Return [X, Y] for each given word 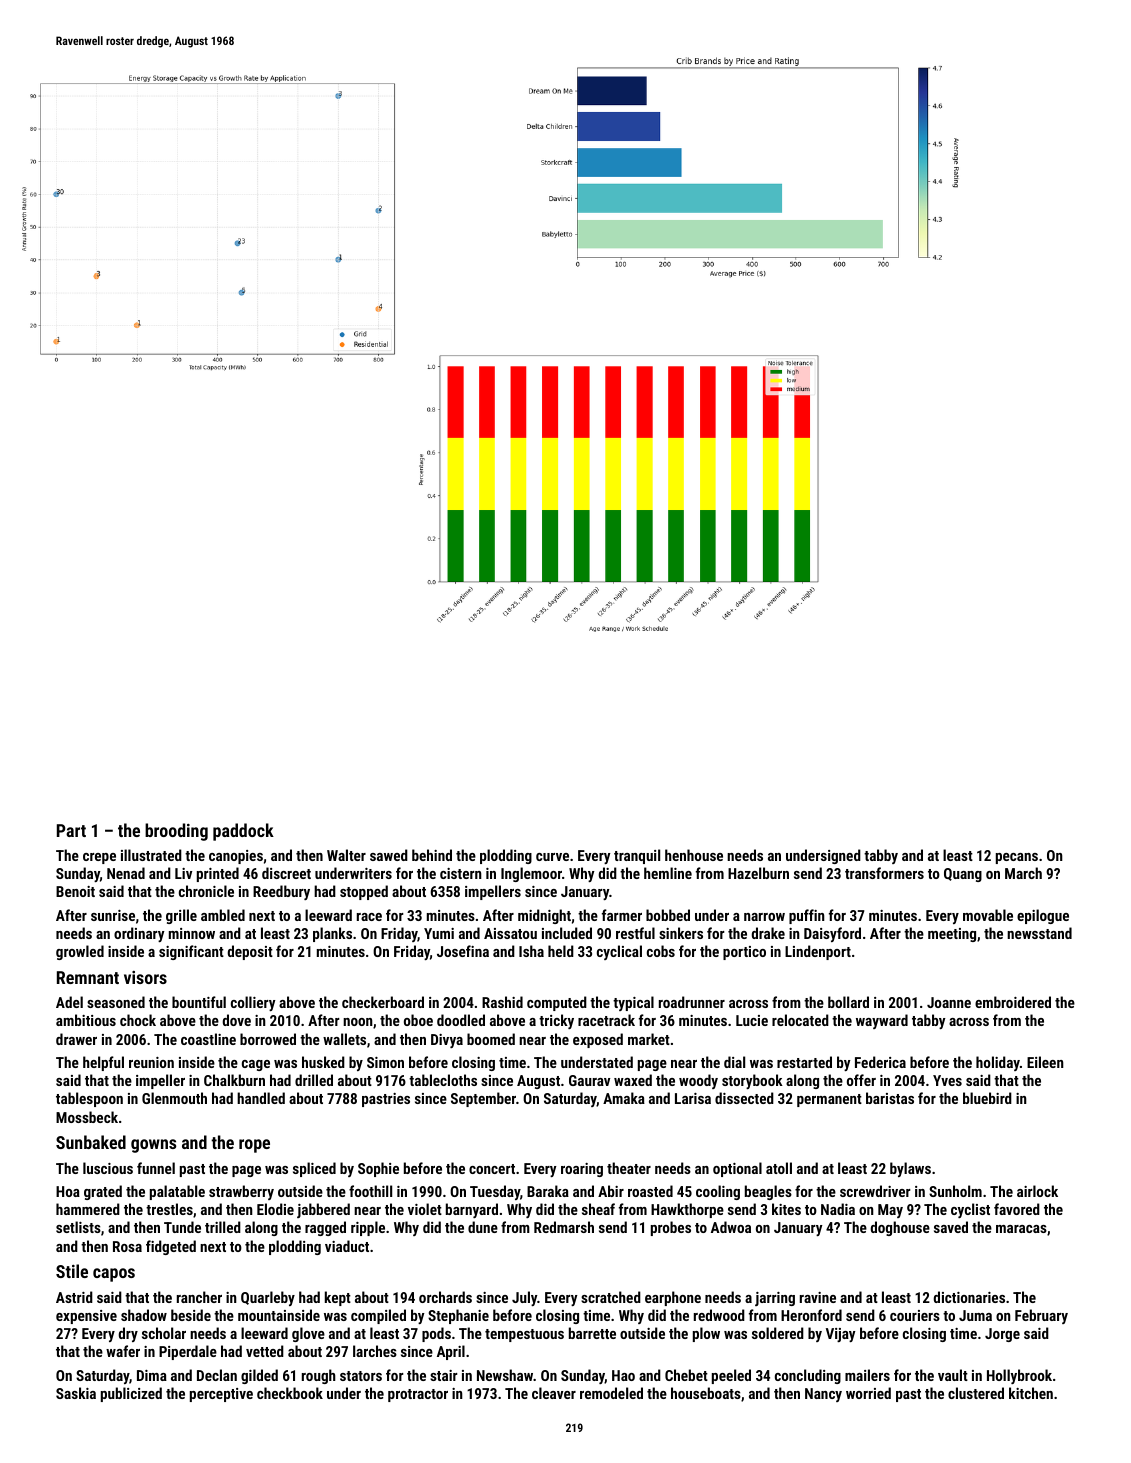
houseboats [706, 1393]
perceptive [221, 1395]
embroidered [1013, 1002]
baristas [890, 1098]
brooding [176, 832]
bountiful [199, 1002]
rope [254, 1146]
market [649, 1039]
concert [492, 1169]
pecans [1017, 858]
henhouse [694, 855]
